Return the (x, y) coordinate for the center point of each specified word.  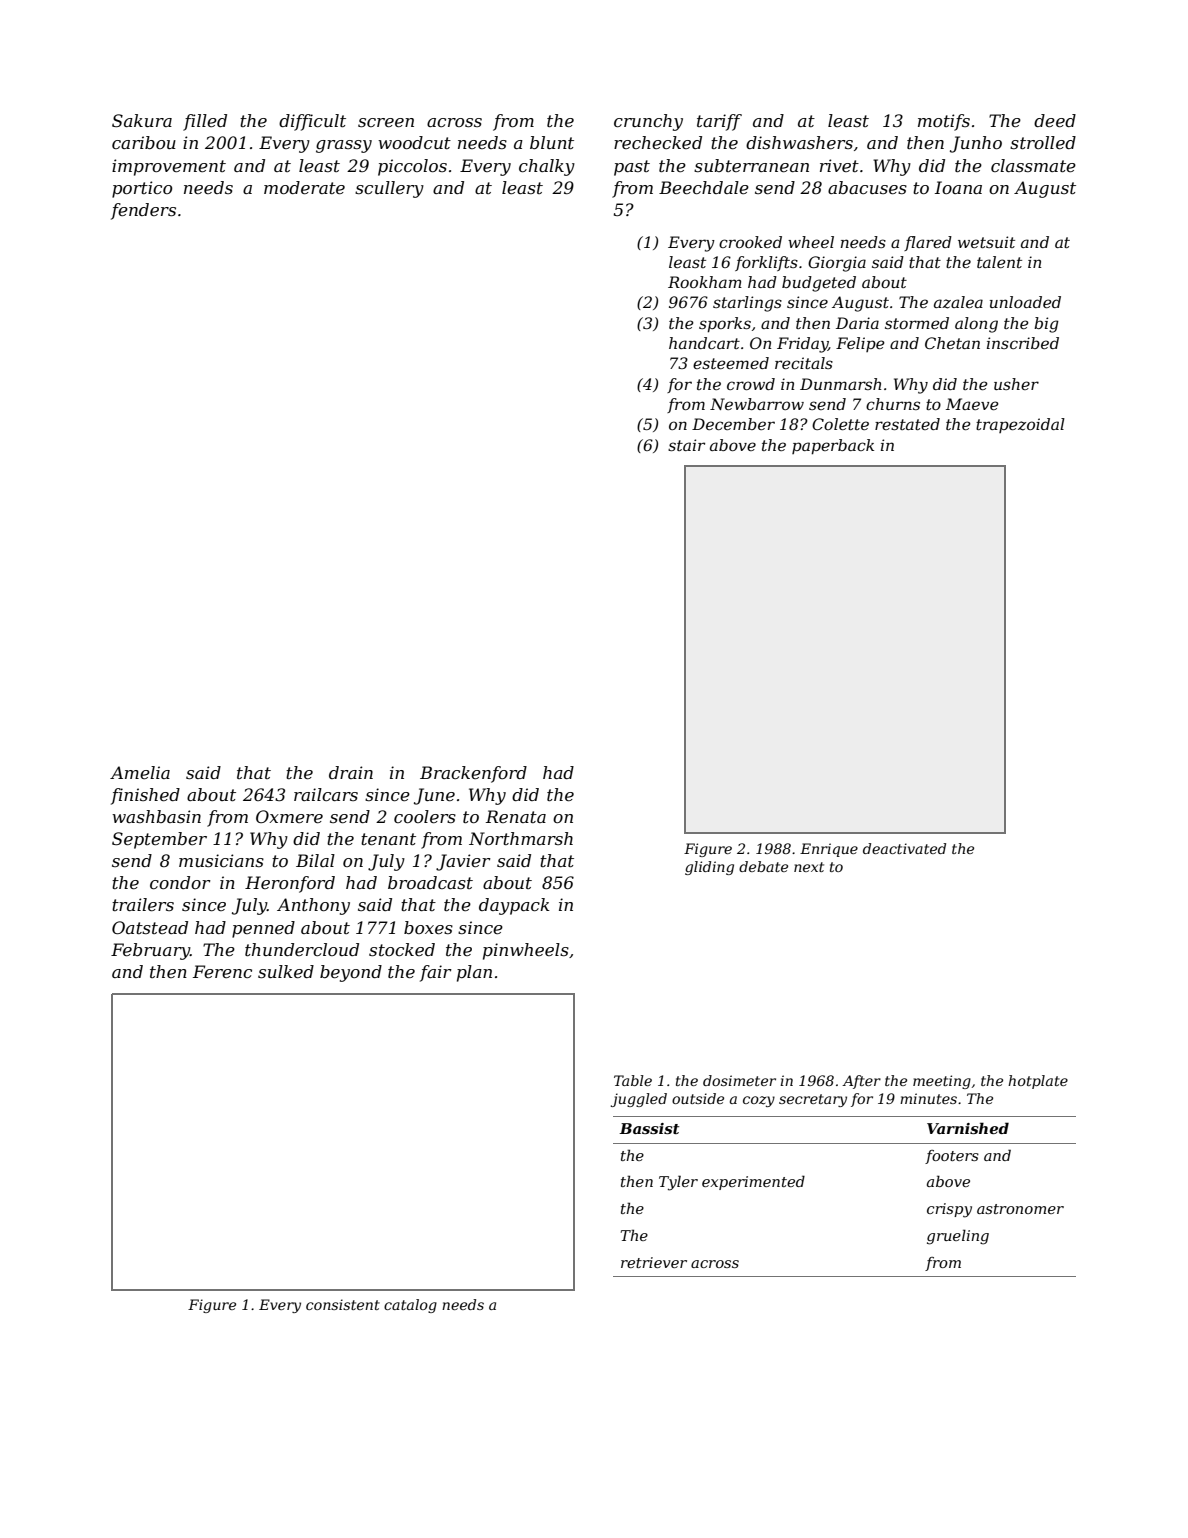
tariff (719, 122)
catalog (410, 1306)
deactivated (904, 848)
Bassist (649, 1128)
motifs (944, 122)
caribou (144, 142)
